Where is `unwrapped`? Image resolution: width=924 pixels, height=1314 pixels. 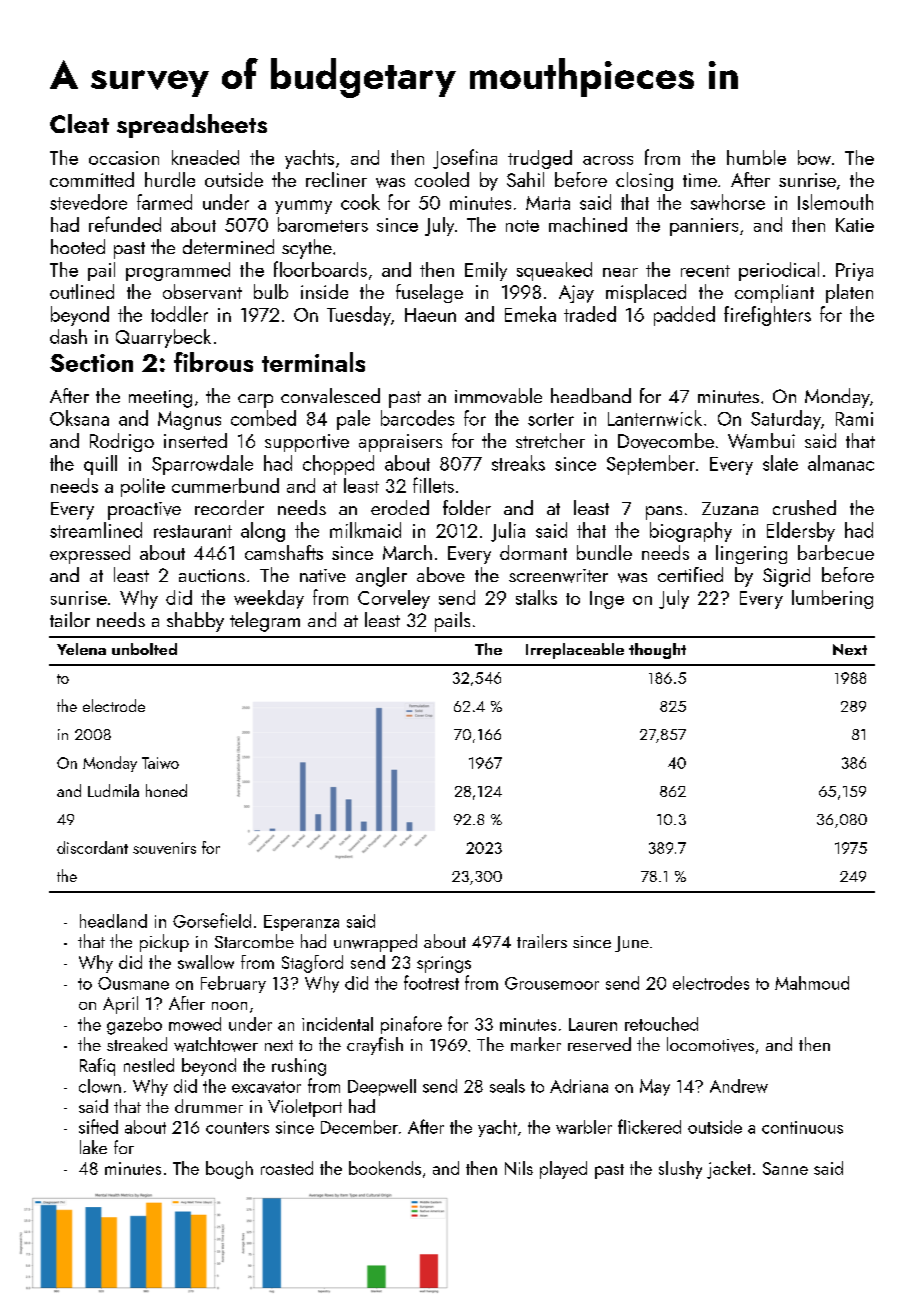
unwrapped is located at coordinates (375, 943).
